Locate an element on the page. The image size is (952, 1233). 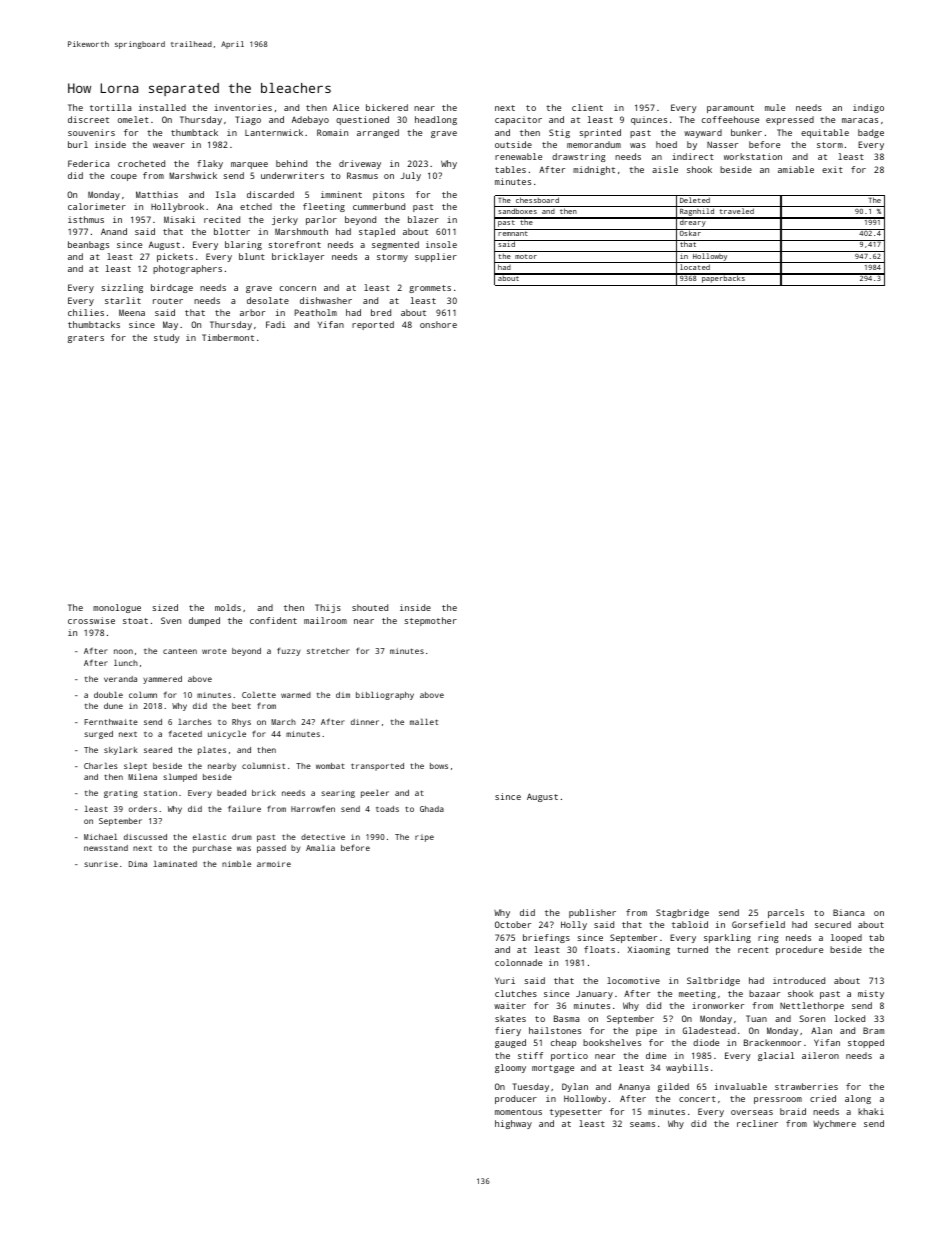
graters is located at coordinates (86, 339).
